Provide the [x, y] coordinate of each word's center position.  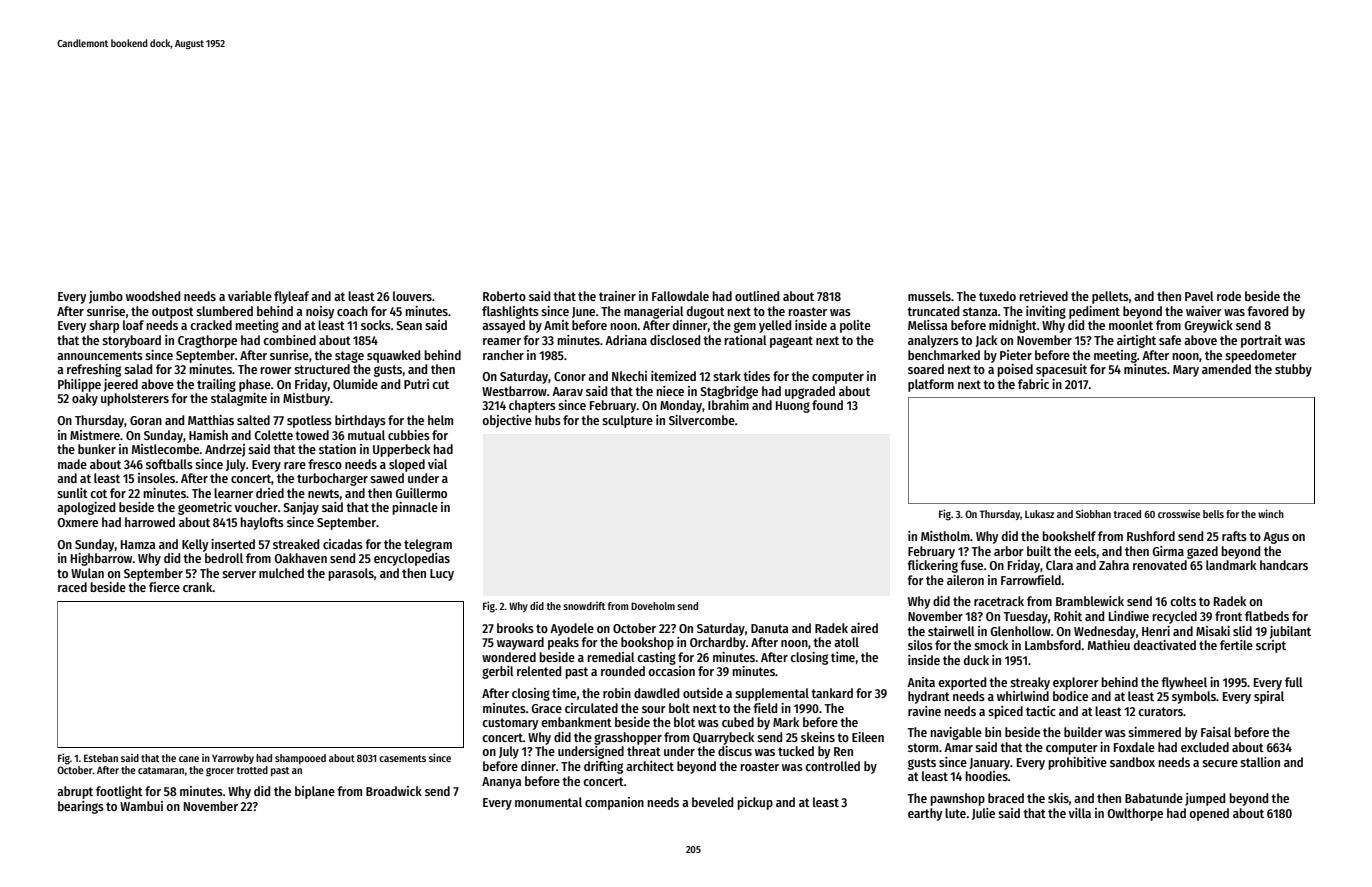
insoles [156, 478]
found [827, 405]
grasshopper [628, 738]
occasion [671, 671]
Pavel [1199, 296]
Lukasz [1039, 514]
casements [402, 758]
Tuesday [1025, 617]
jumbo [106, 297]
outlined [757, 296]
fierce [164, 587]
